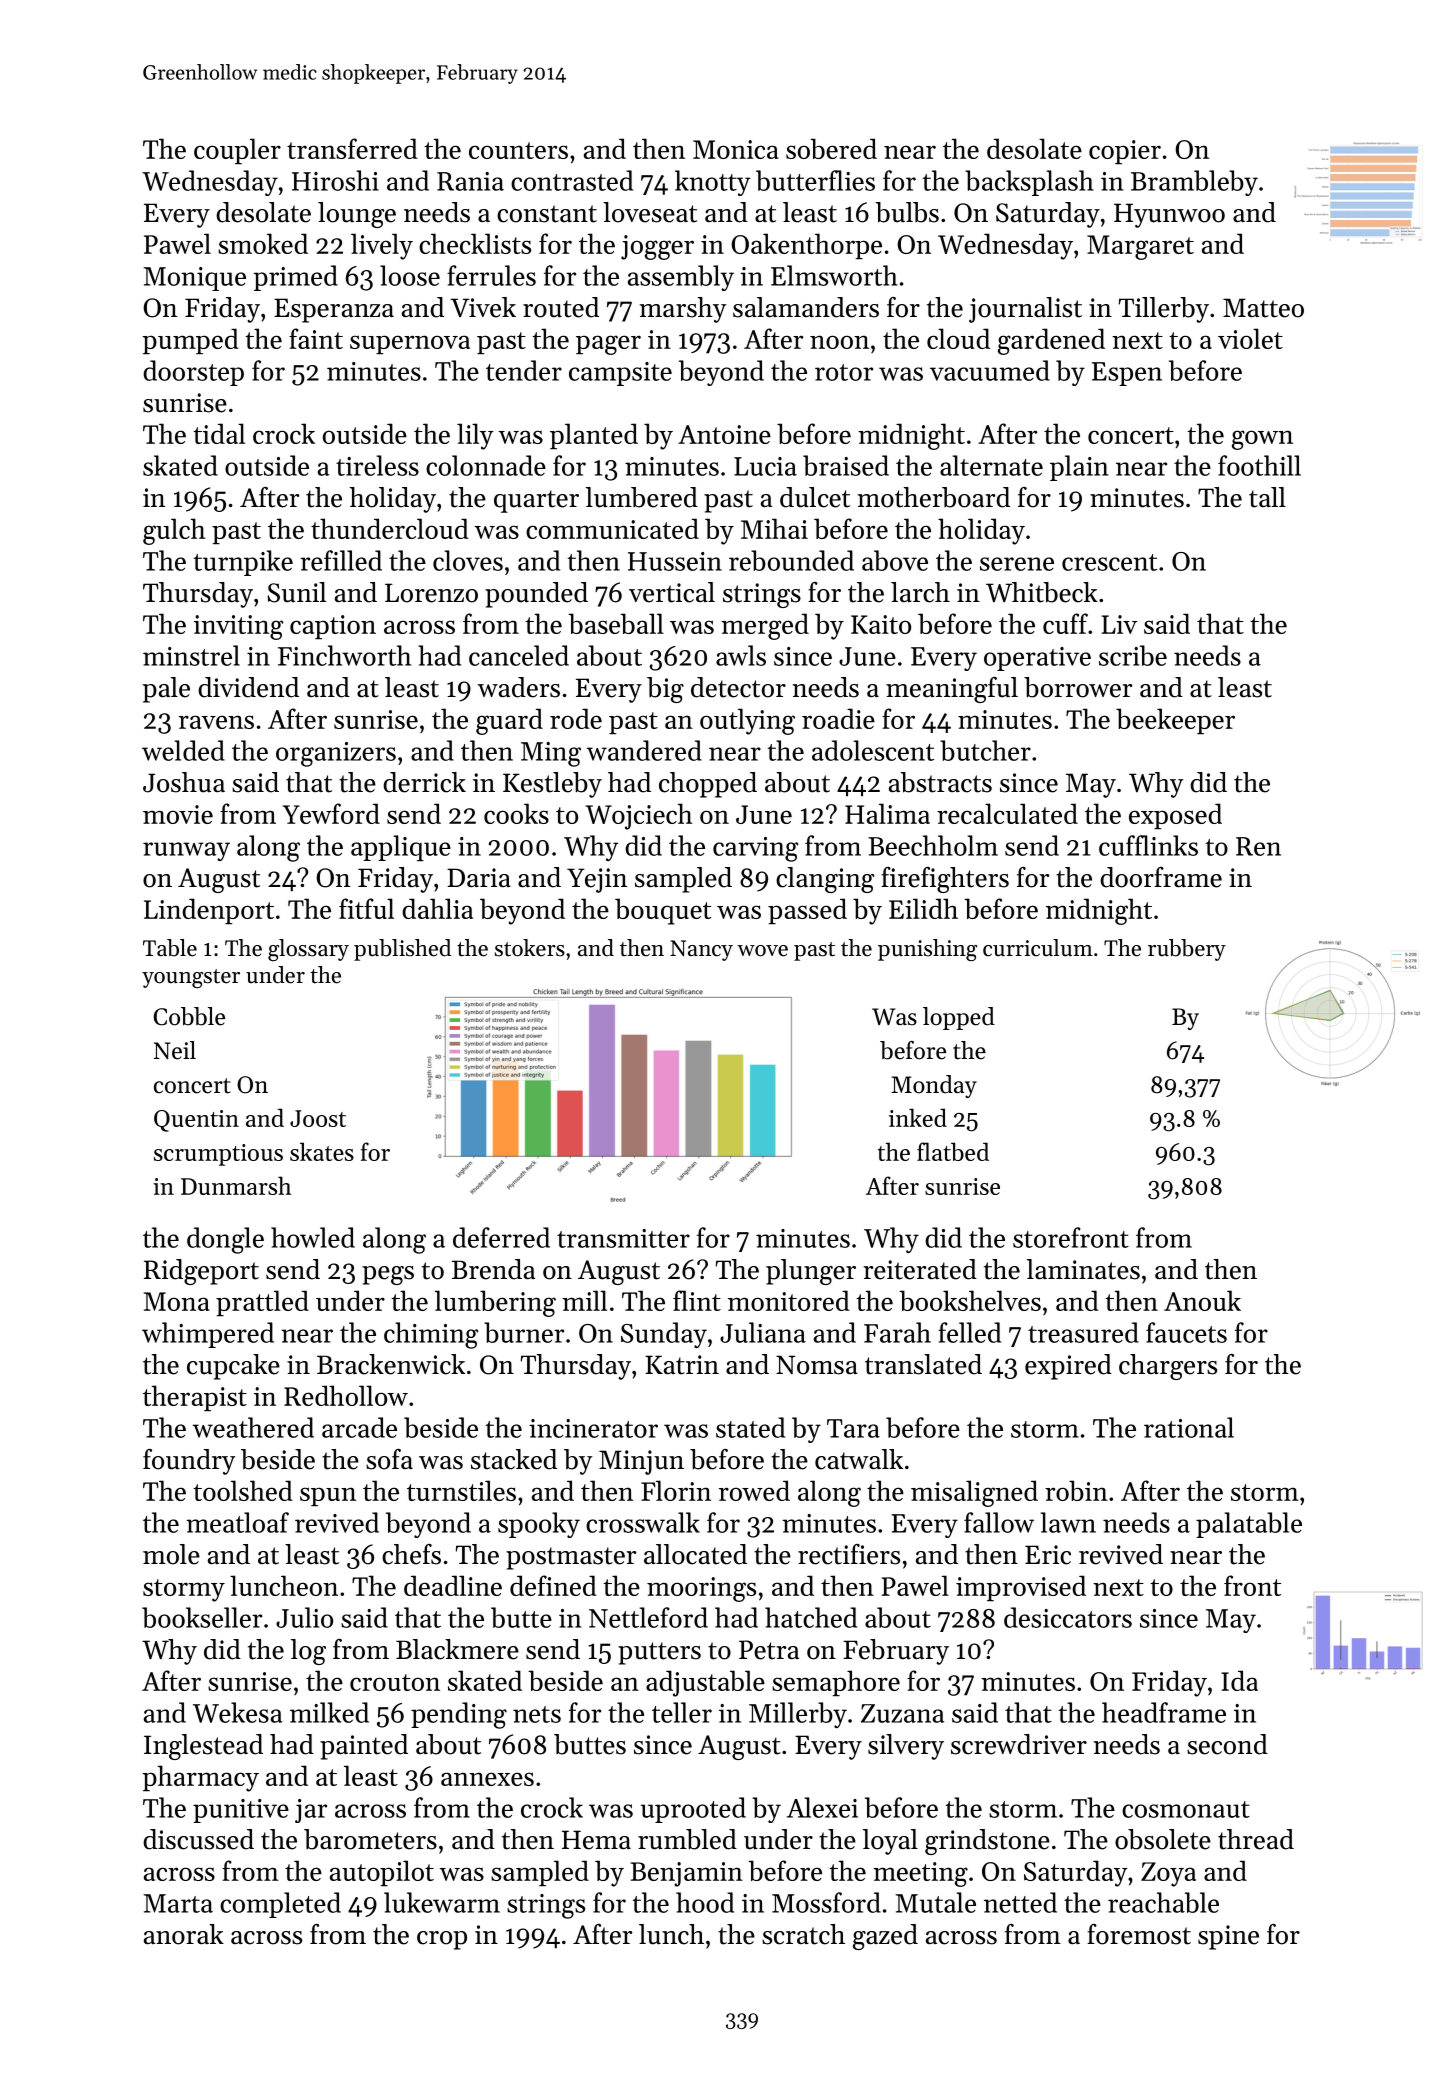 This screenshot has width=1450, height=2100. What do you see at coordinates (593, 1428) in the screenshot?
I see `incinerator` at bounding box center [593, 1428].
